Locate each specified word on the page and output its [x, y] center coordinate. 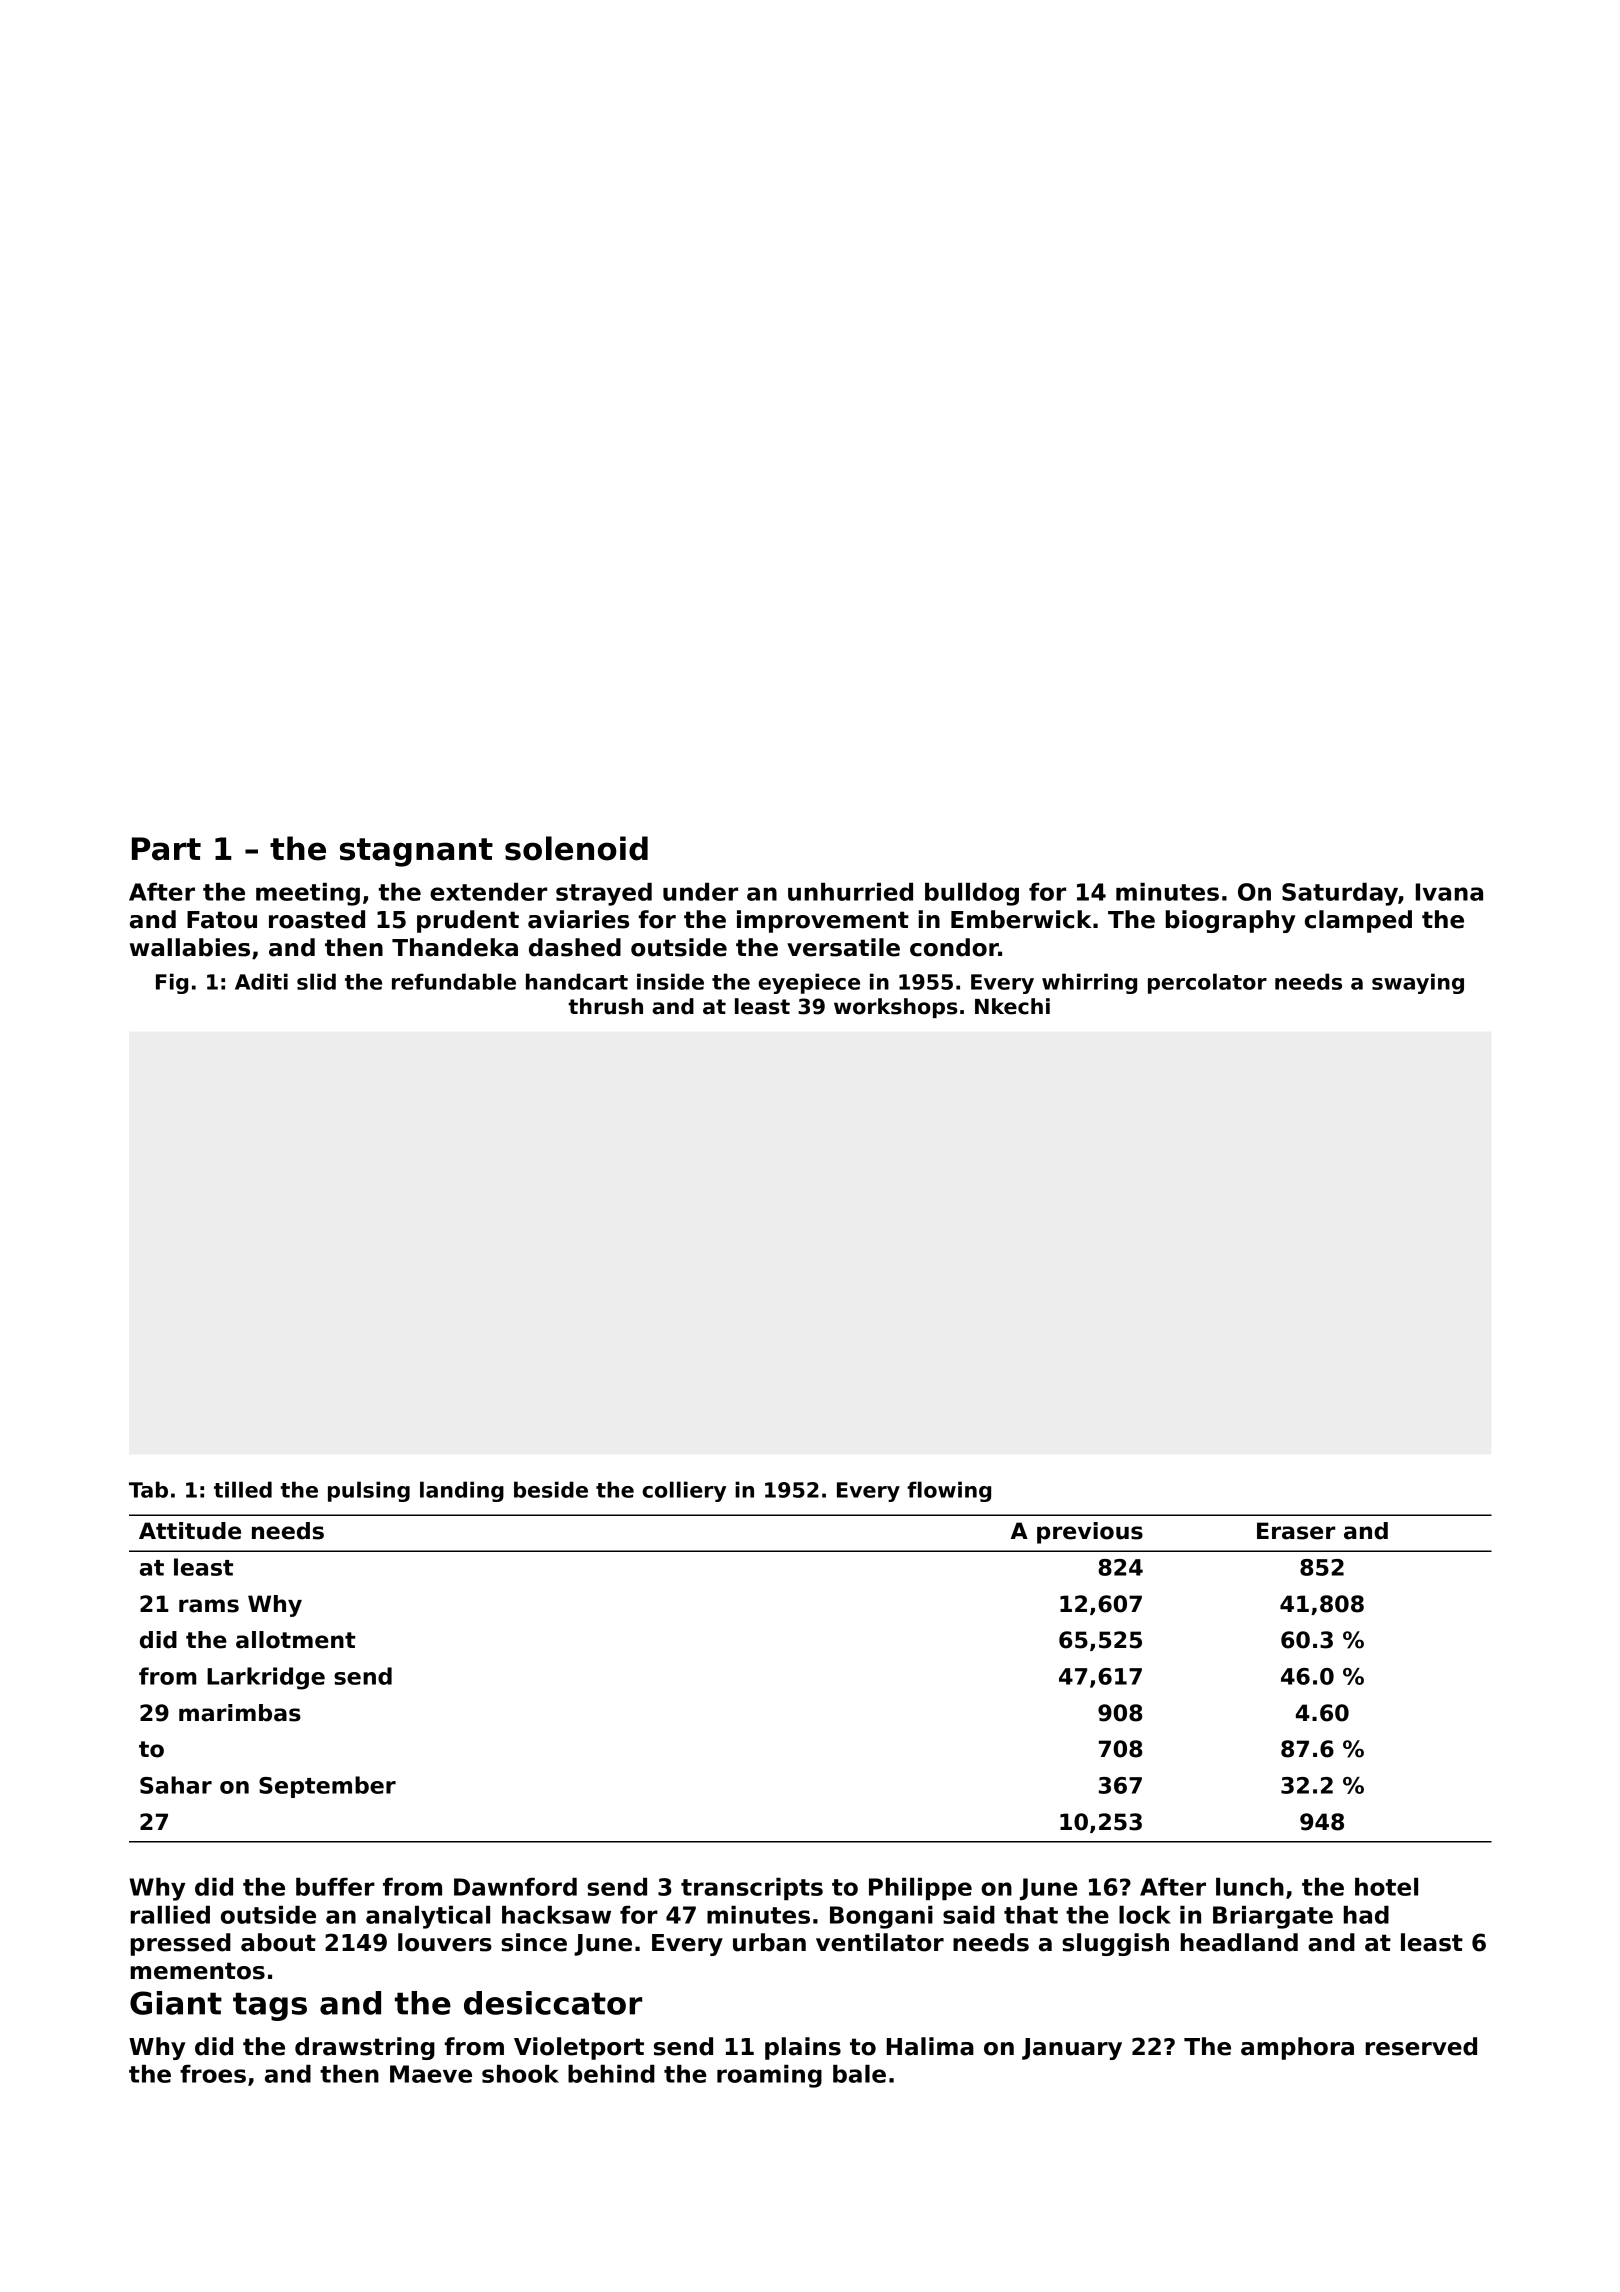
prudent [468, 921]
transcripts [752, 1889]
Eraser [1296, 1531]
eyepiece [809, 983]
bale [859, 2074]
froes [213, 2074]
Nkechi [1012, 1006]
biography [1230, 921]
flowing [949, 1491]
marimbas [240, 1713]
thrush [606, 1006]
